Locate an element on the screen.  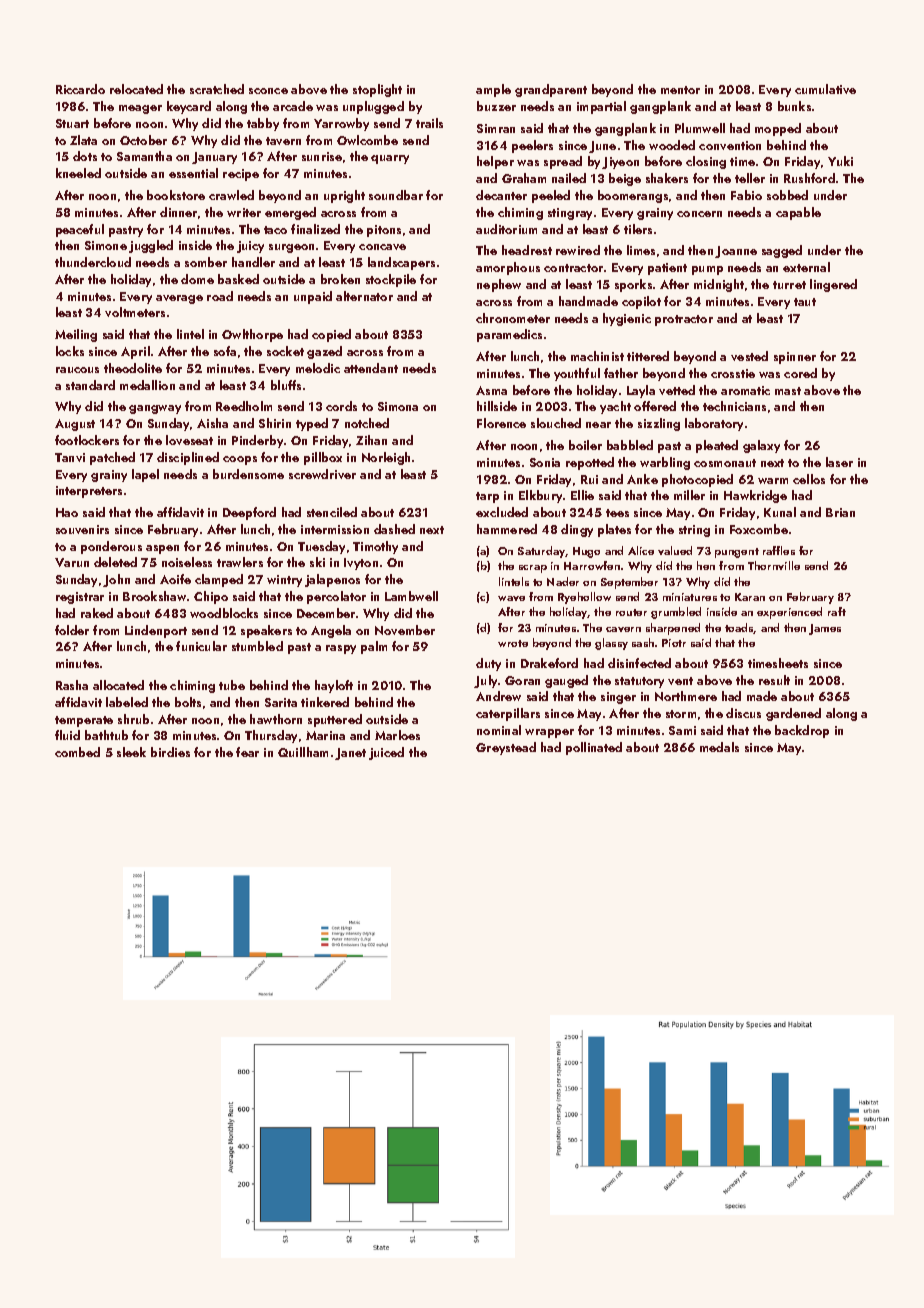
contractor is located at coordinates (573, 268).
